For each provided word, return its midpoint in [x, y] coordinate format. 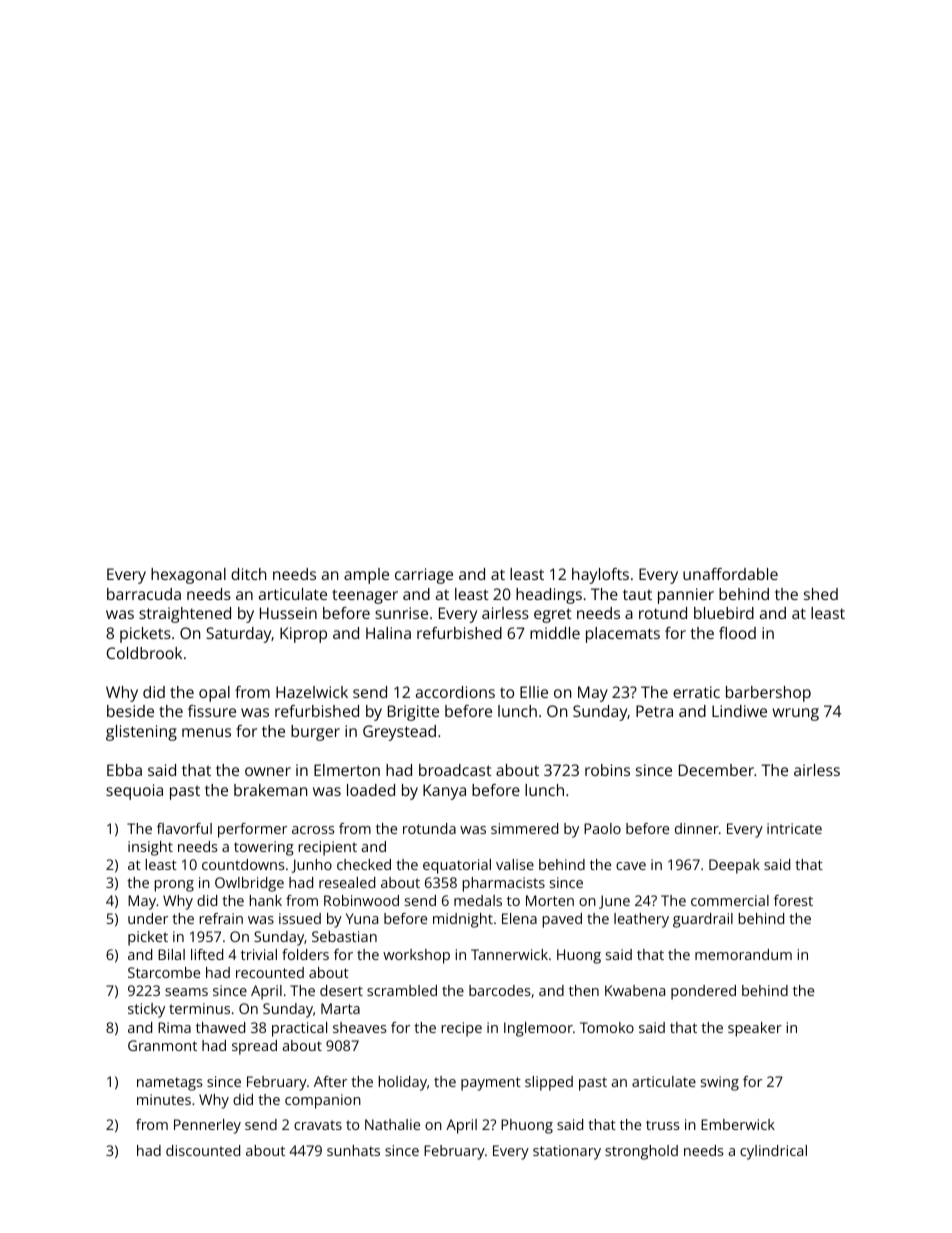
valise [515, 864]
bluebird [724, 613]
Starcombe [164, 972]
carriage [424, 576]
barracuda [144, 594]
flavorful [184, 828]
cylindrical [773, 1152]
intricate [794, 828]
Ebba [124, 770]
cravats [318, 1125]
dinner [697, 828]
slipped [549, 1083]
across [313, 830]
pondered [703, 992]
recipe [461, 1029]
